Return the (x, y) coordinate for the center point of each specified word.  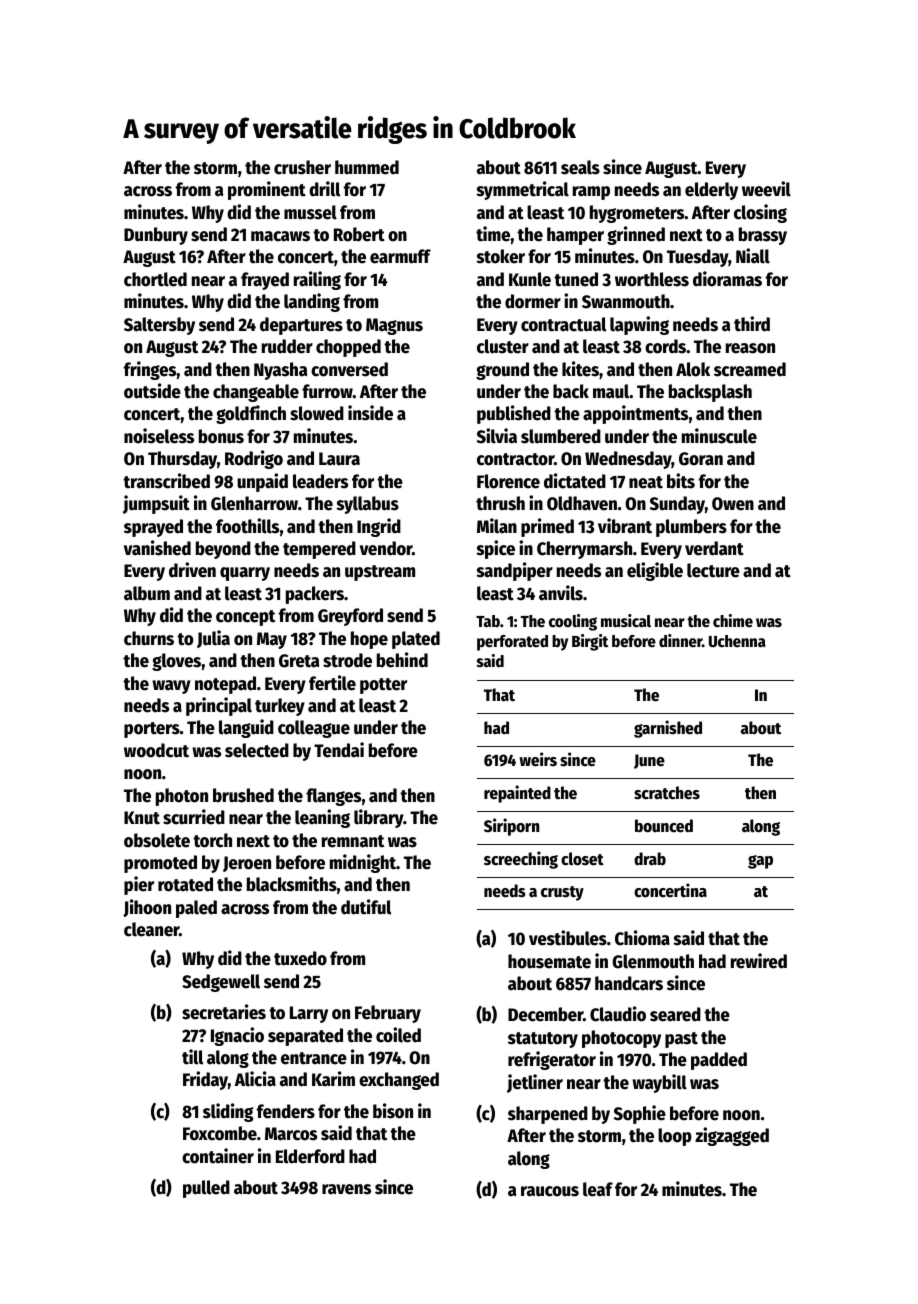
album (147, 593)
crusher (302, 167)
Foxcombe (220, 1133)
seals (580, 167)
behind (402, 660)
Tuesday (698, 258)
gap (760, 862)
